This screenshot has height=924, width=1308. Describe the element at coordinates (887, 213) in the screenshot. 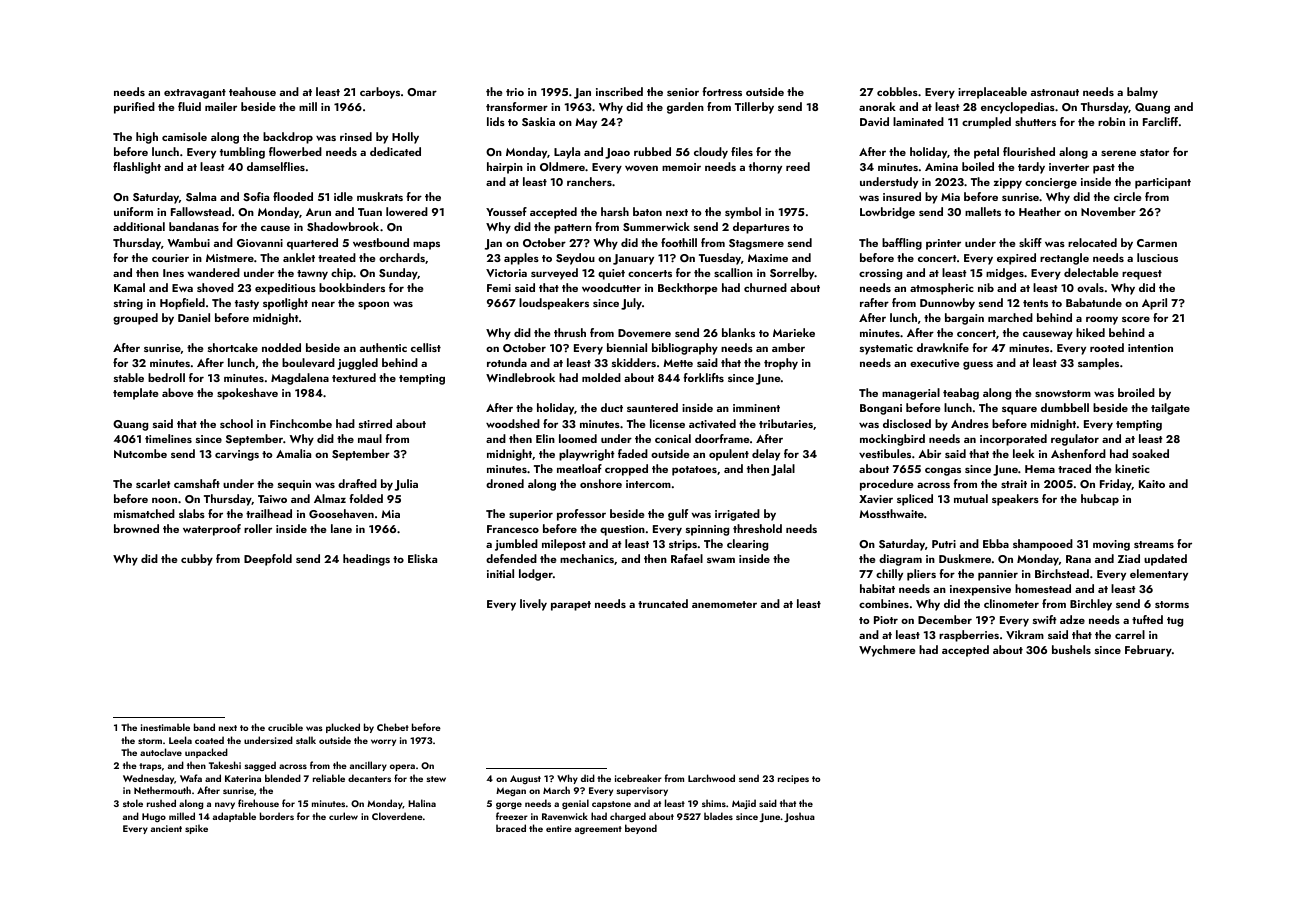

I see `Lowbridge` at that location.
